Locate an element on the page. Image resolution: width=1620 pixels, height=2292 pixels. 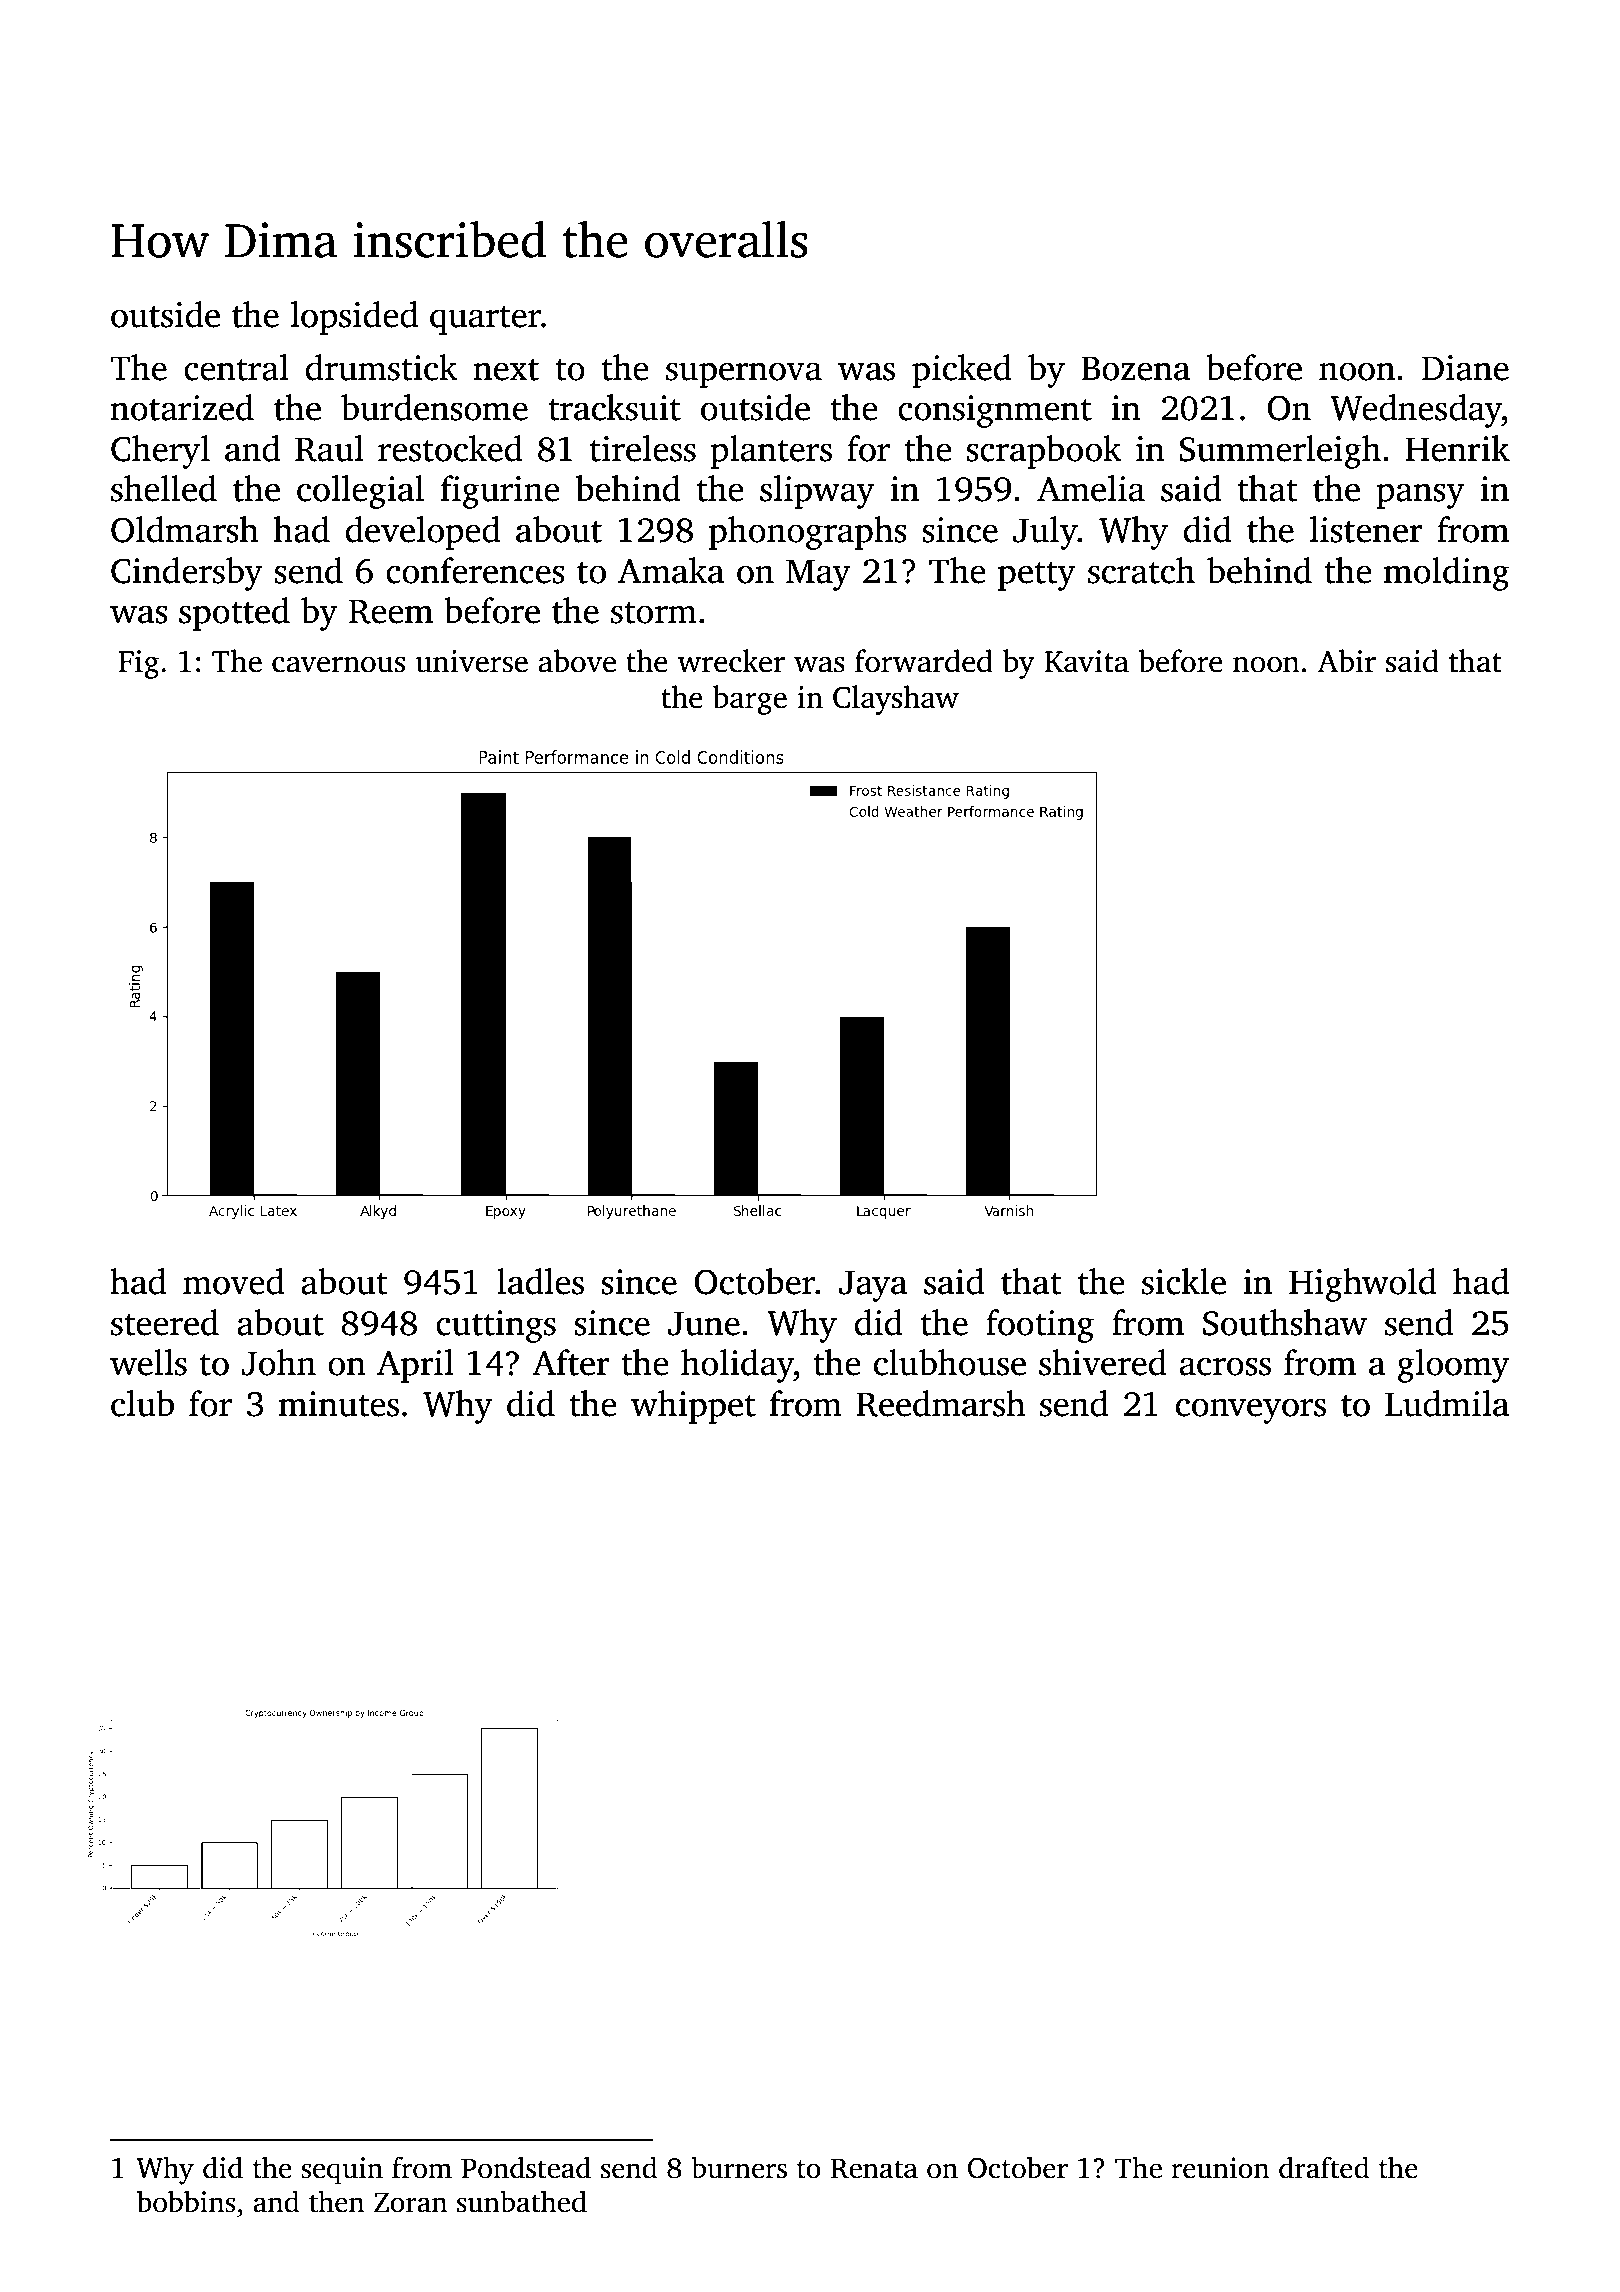
gloomy is located at coordinates (1454, 1366).
